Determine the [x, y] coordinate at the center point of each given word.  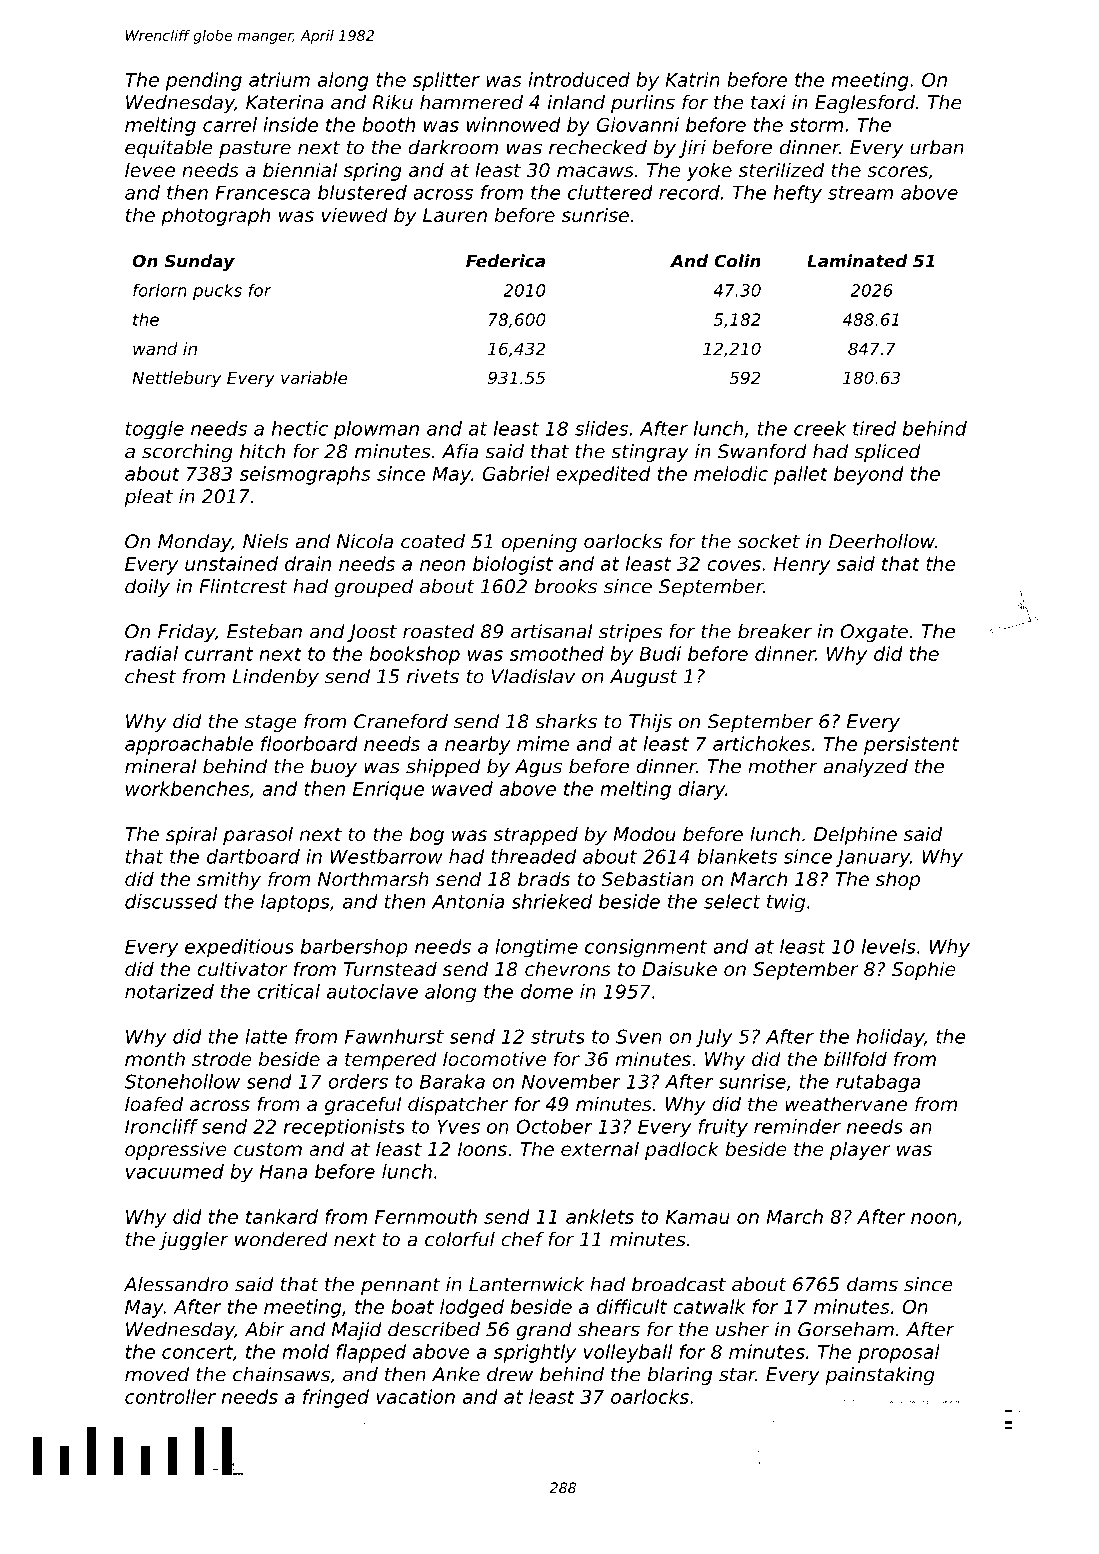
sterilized [781, 169]
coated [433, 541]
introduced [579, 79]
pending [204, 81]
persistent [911, 745]
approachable [189, 745]
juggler [194, 1241]
